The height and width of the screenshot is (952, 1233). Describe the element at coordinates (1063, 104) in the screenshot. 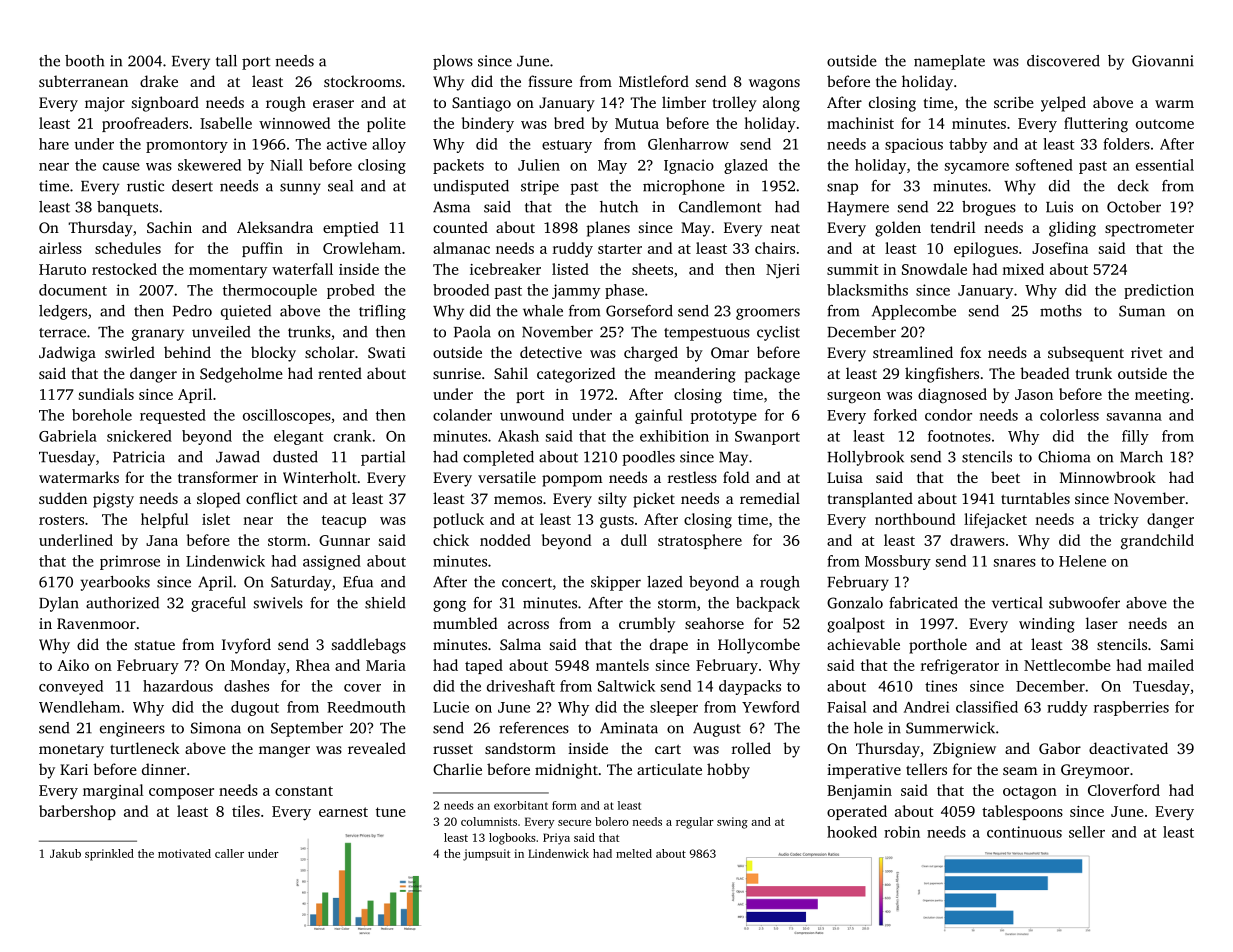

I see `yelped` at that location.
